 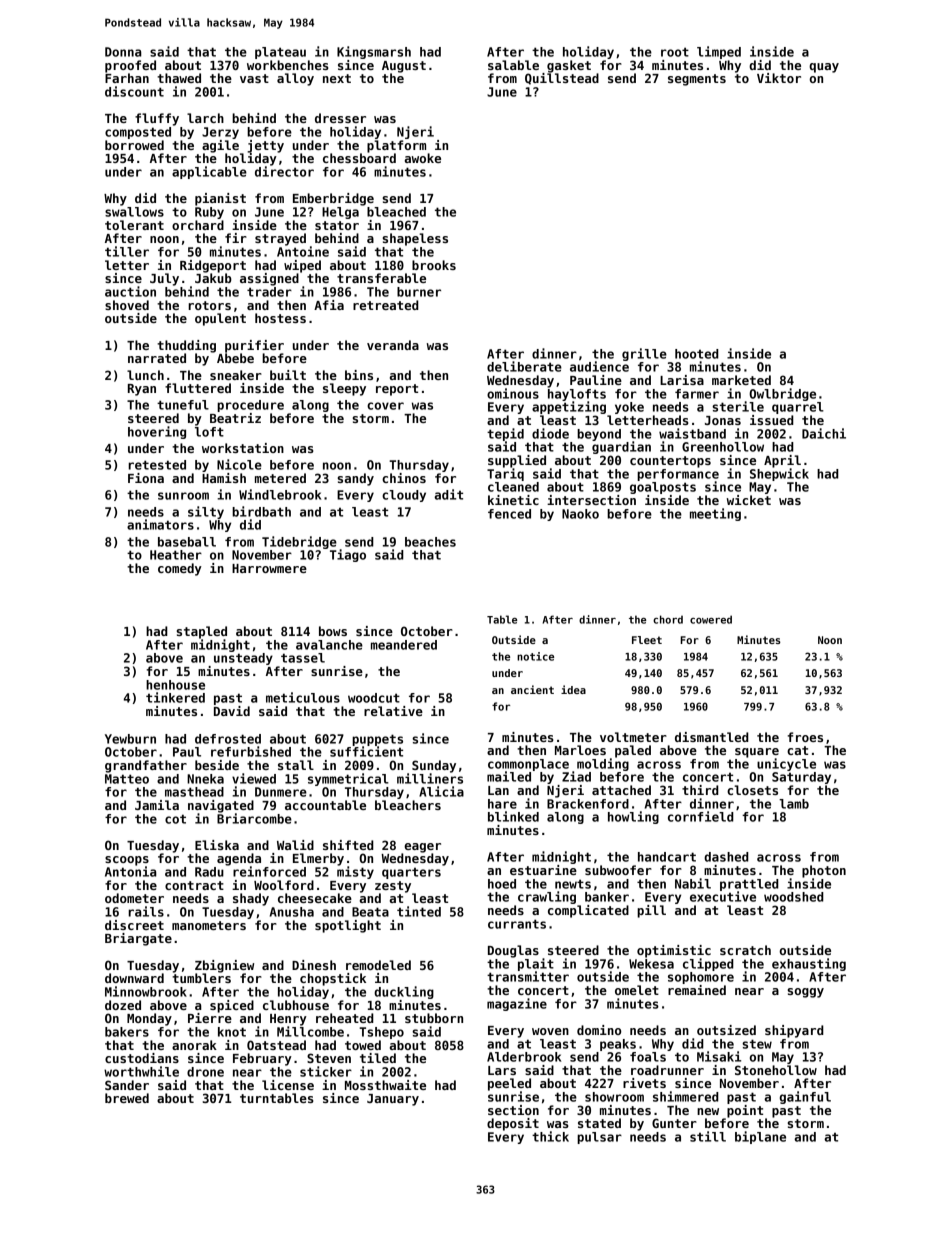 What do you see at coordinates (801, 778) in the image?
I see `Saturday` at bounding box center [801, 778].
